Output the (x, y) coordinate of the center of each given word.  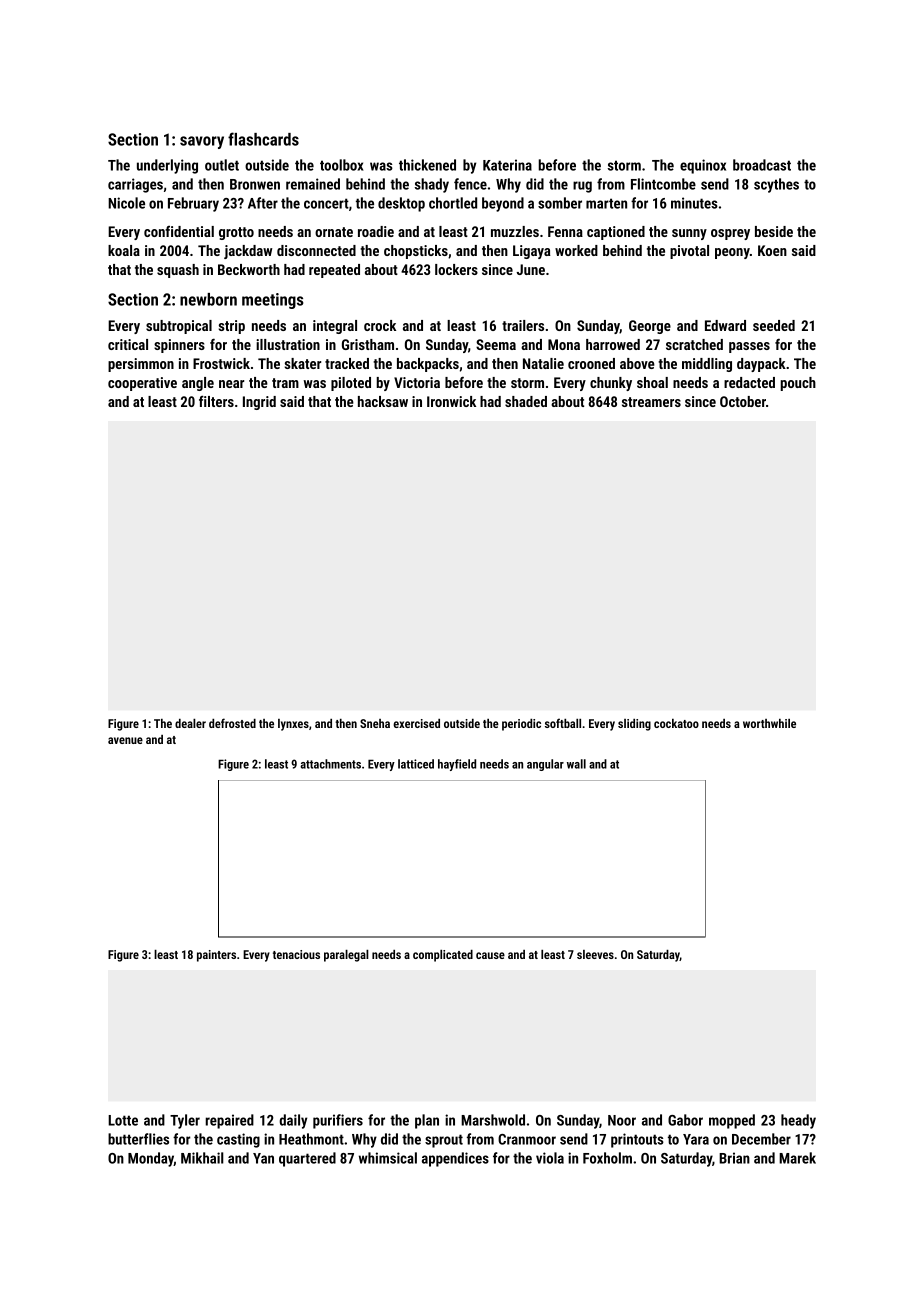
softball (563, 723)
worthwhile (769, 723)
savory (202, 142)
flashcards (263, 139)
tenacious (296, 954)
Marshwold (493, 1120)
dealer (190, 723)
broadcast (762, 165)
